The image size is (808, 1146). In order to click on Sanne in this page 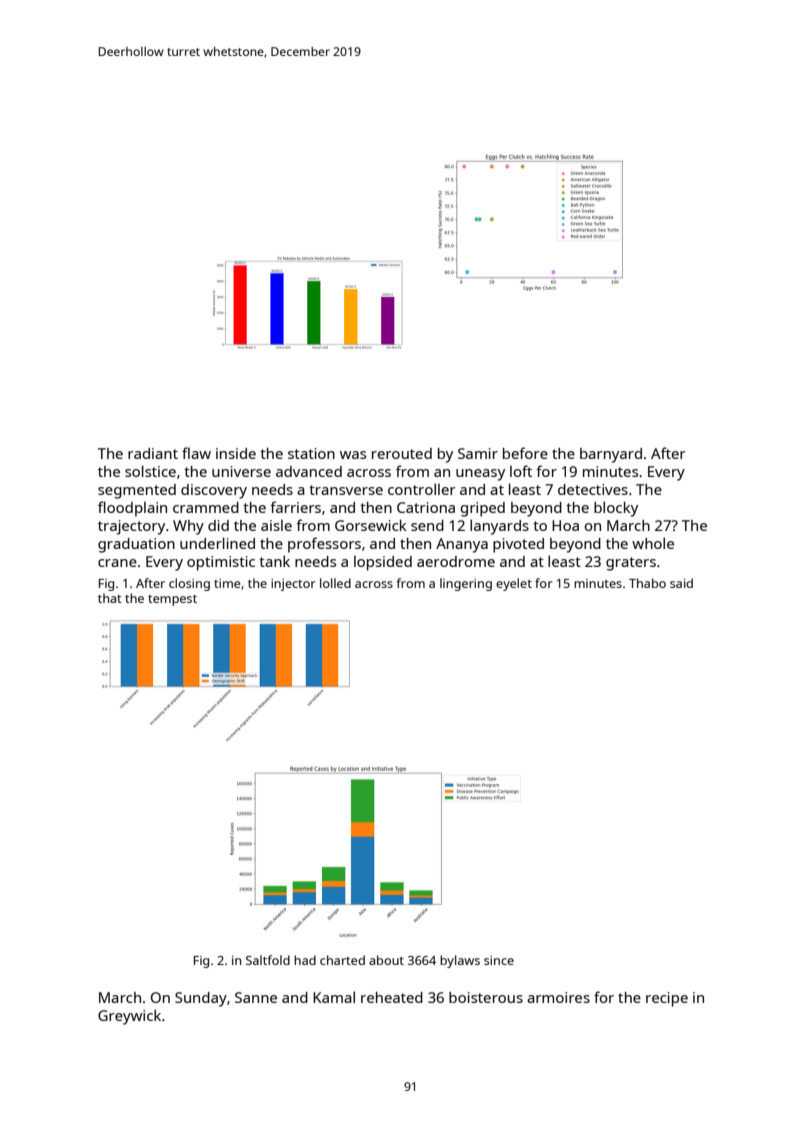, I will do `click(256, 997)`.
